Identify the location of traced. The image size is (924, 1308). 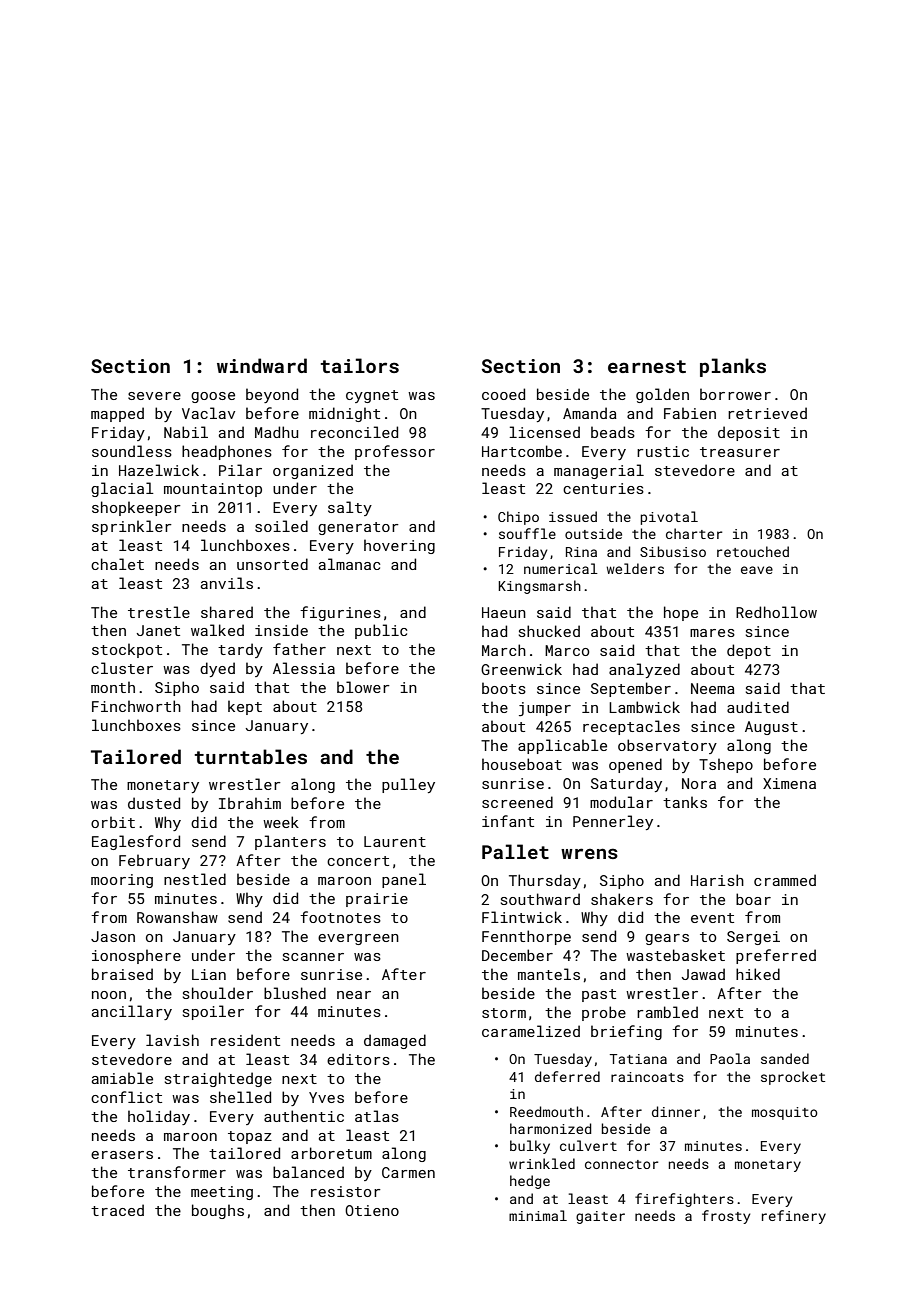
(117, 1210).
